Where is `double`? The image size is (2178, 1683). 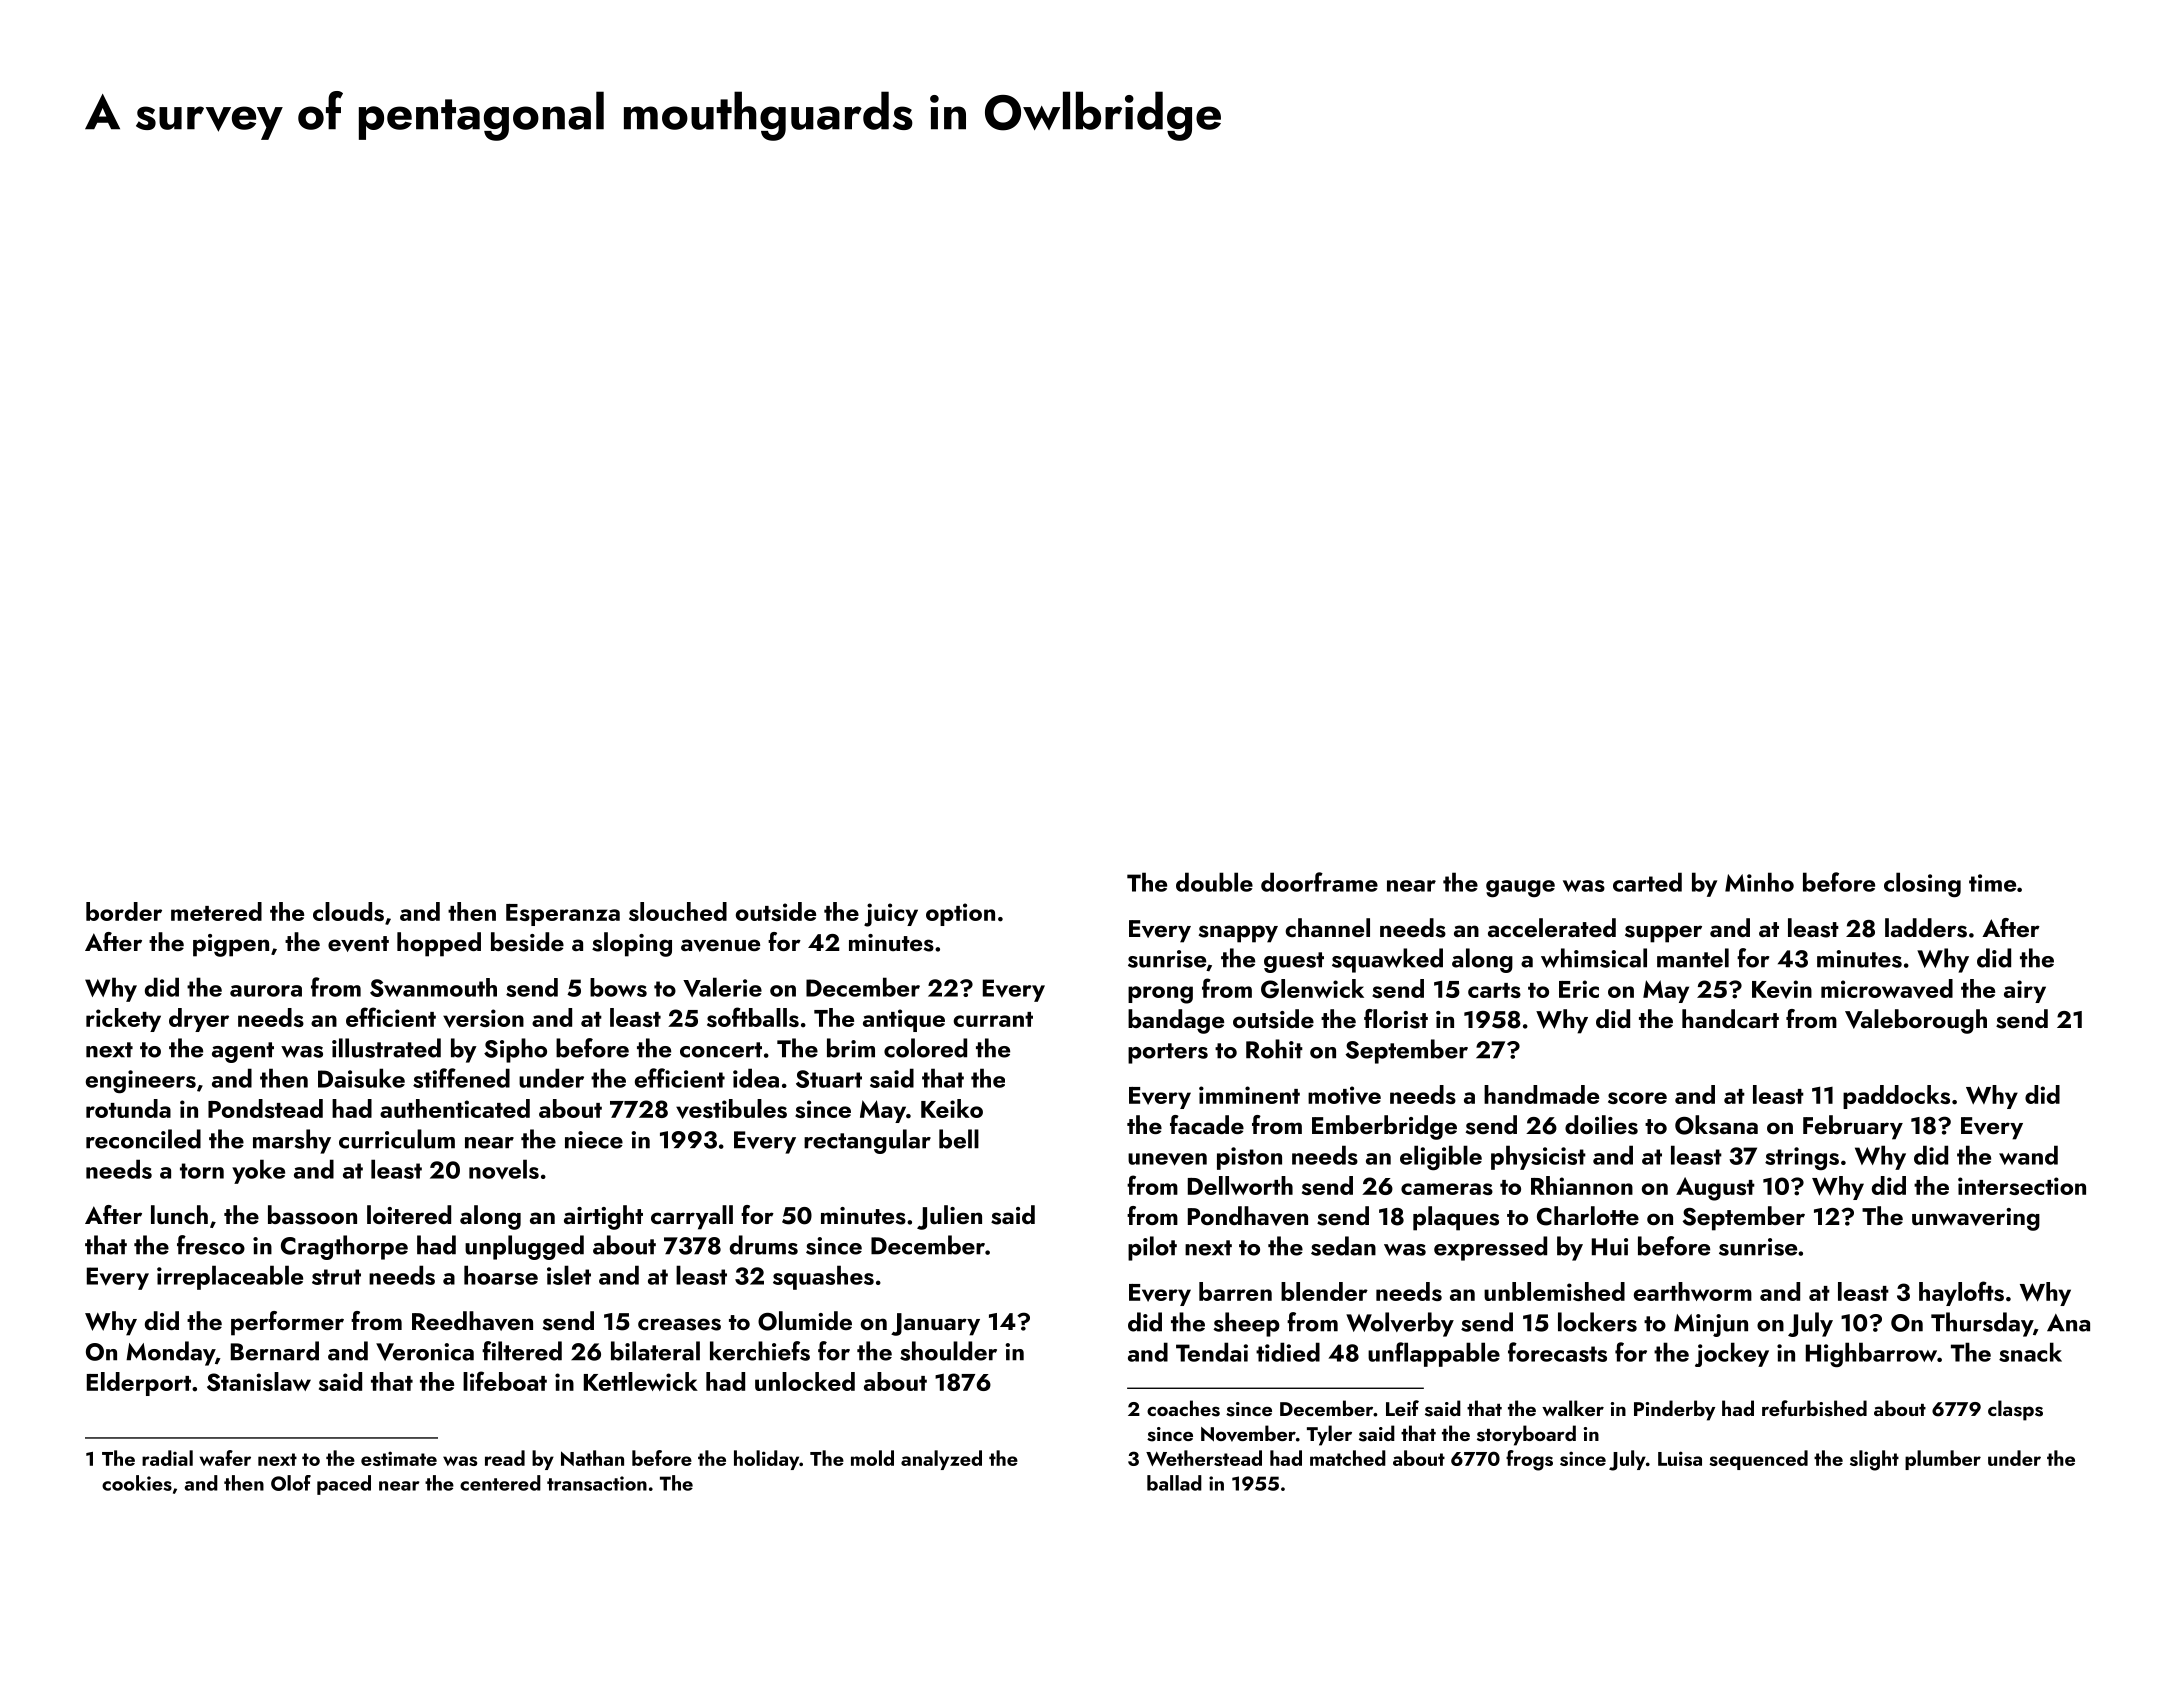
double is located at coordinates (1214, 882).
